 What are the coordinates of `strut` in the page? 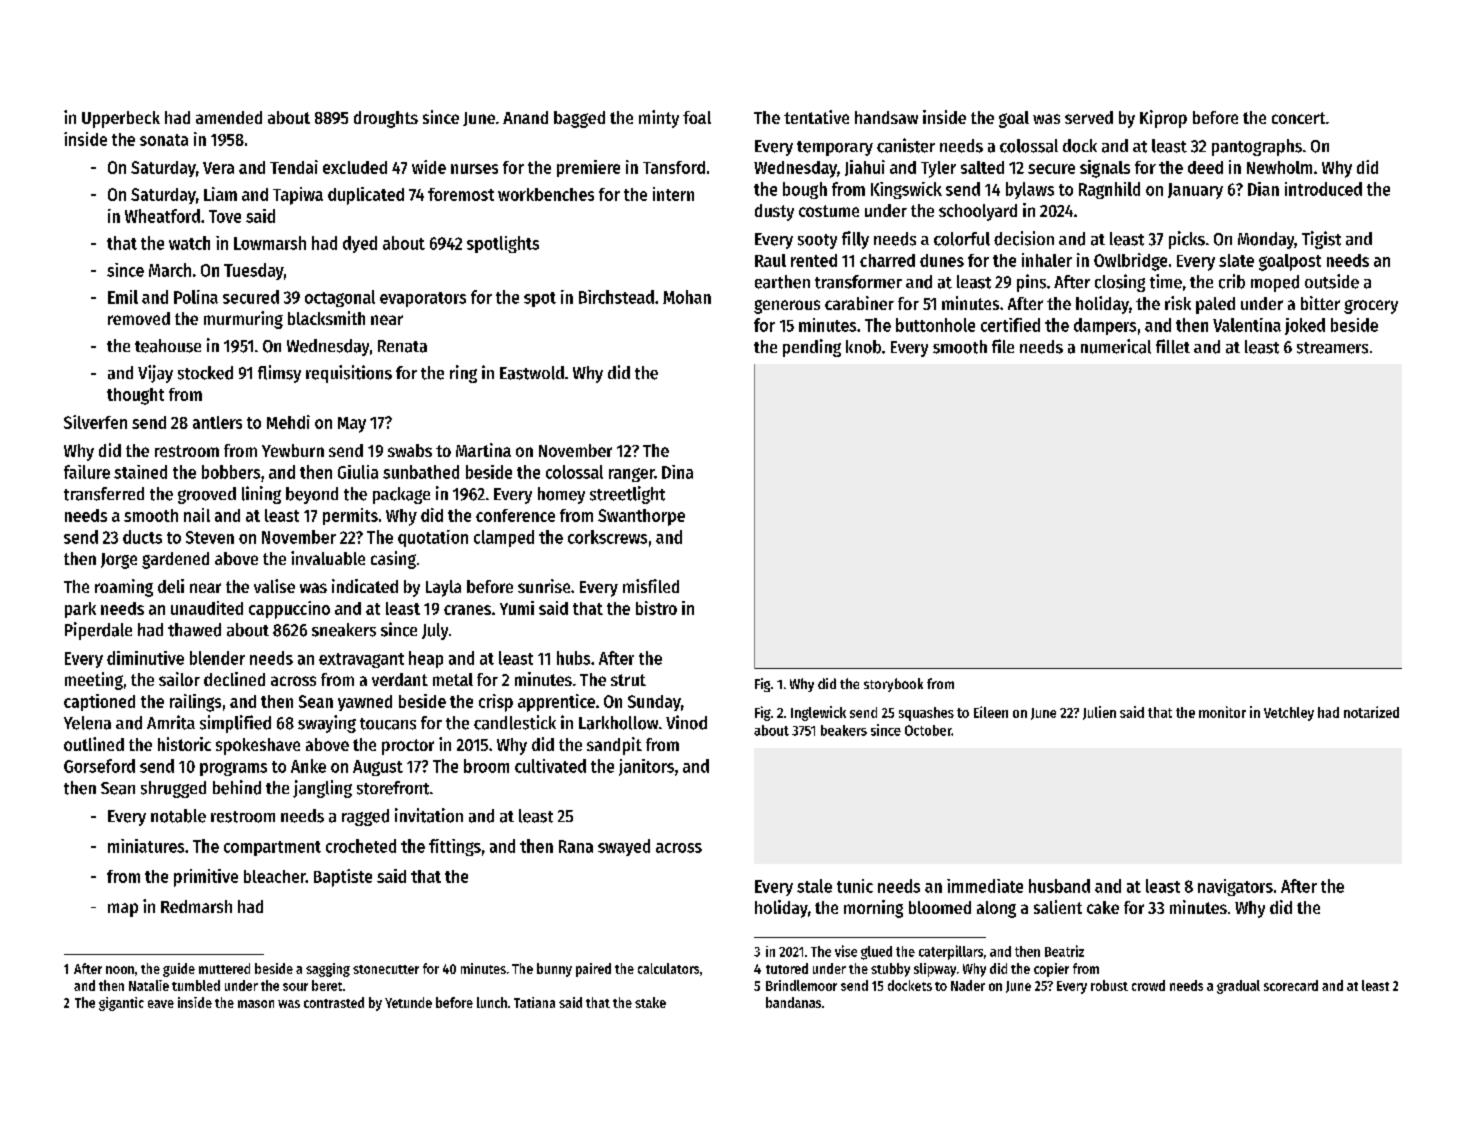 It's located at (628, 680).
